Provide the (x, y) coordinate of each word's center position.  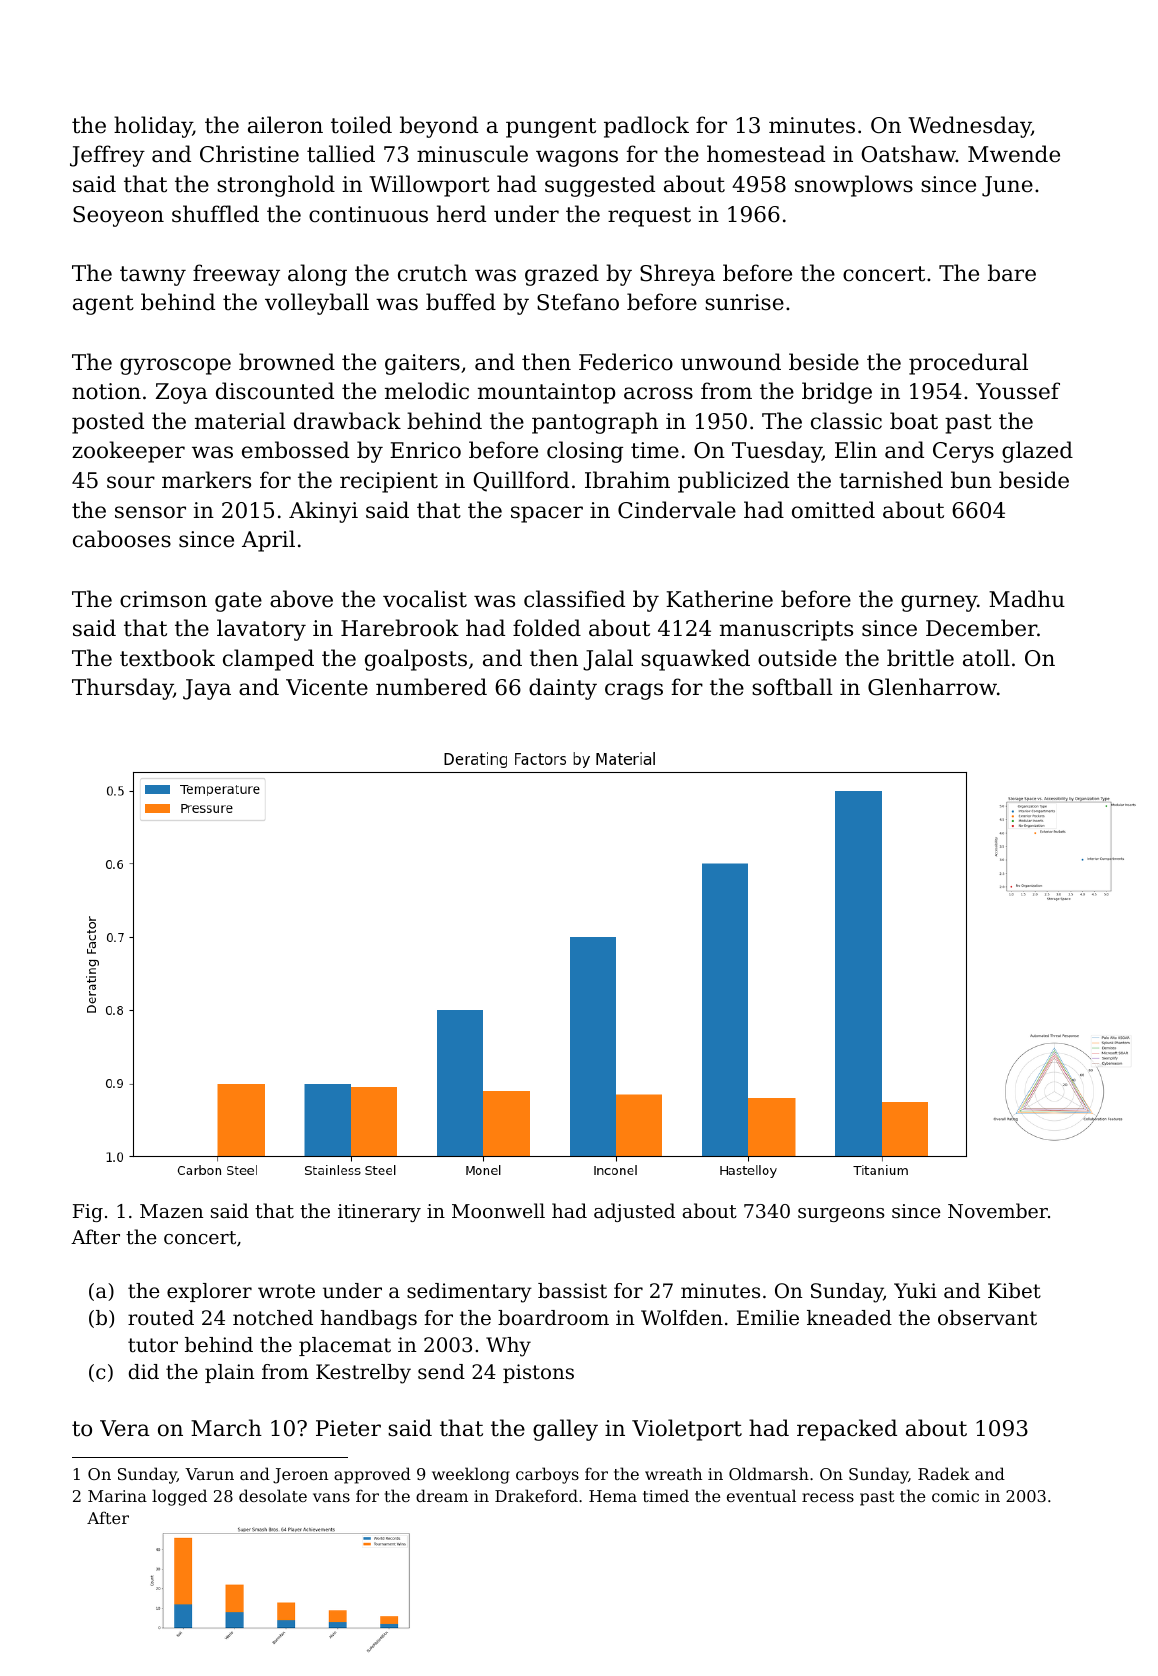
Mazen (171, 1211)
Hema (613, 1496)
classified (574, 599)
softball (792, 687)
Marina (117, 1496)
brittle (920, 658)
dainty (563, 689)
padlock (646, 127)
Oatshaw (908, 154)
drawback (347, 421)
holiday (153, 127)
